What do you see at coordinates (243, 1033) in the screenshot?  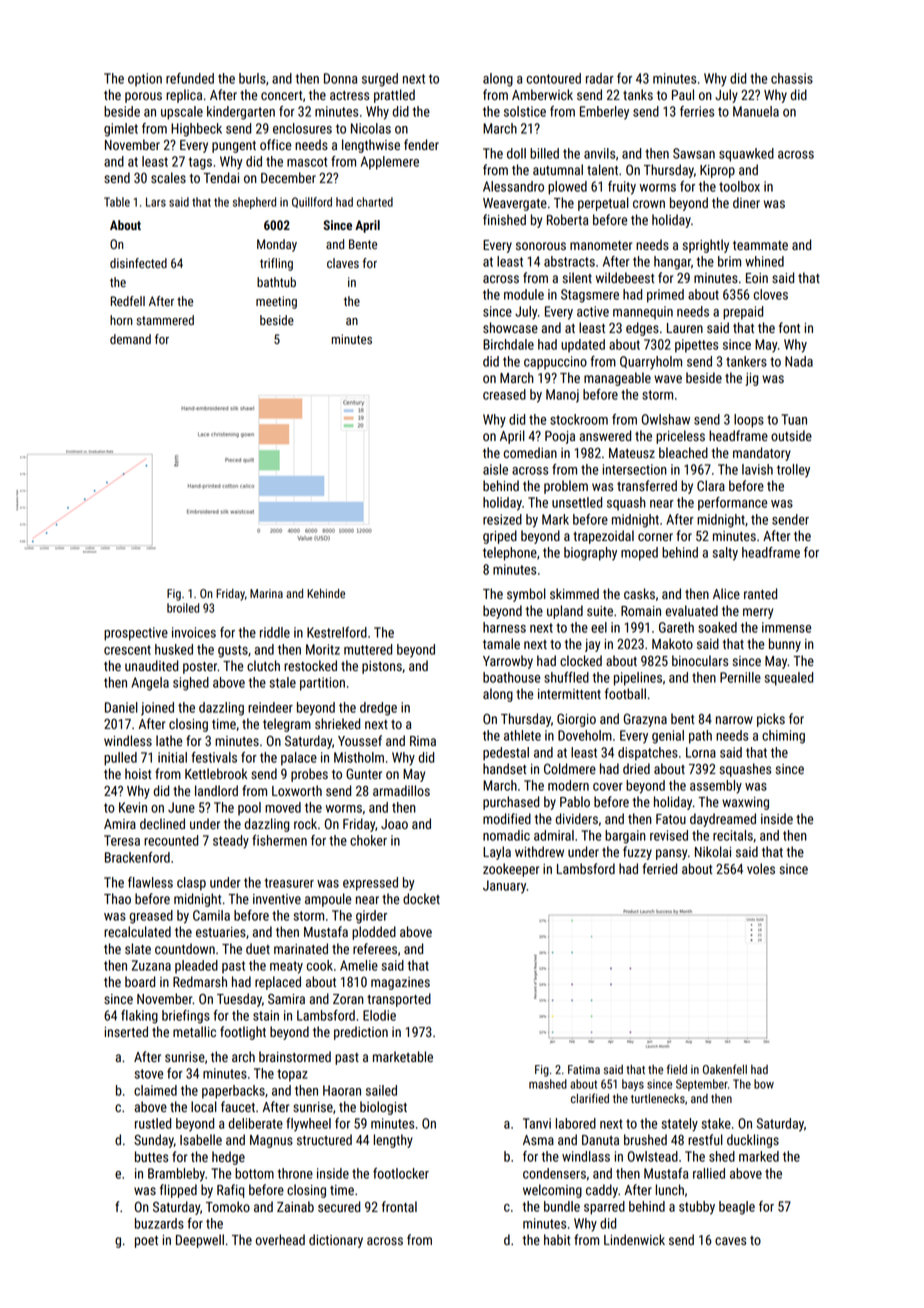 I see `footlight` at bounding box center [243, 1033].
